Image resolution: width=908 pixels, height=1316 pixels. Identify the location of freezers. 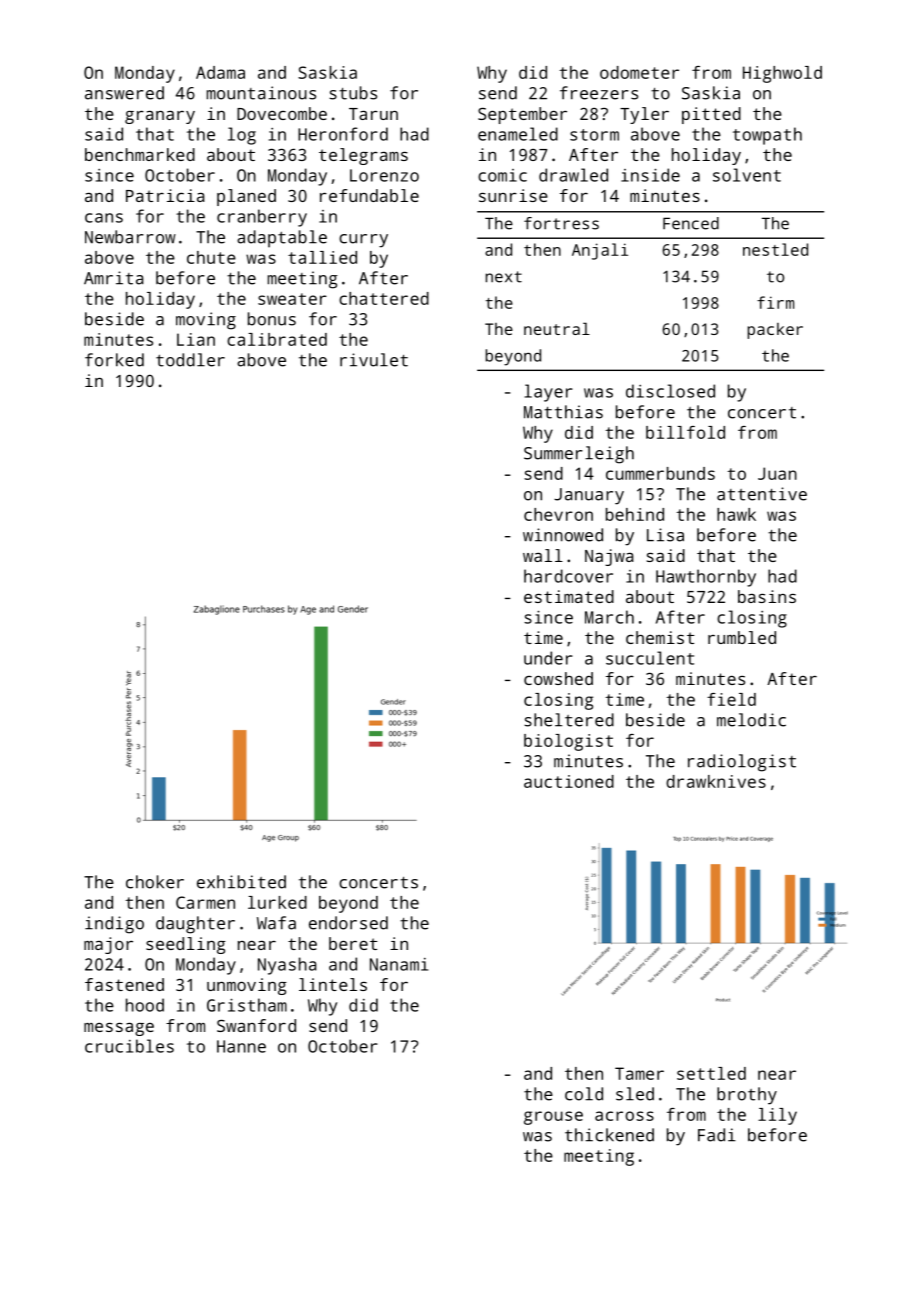
(599, 93).
